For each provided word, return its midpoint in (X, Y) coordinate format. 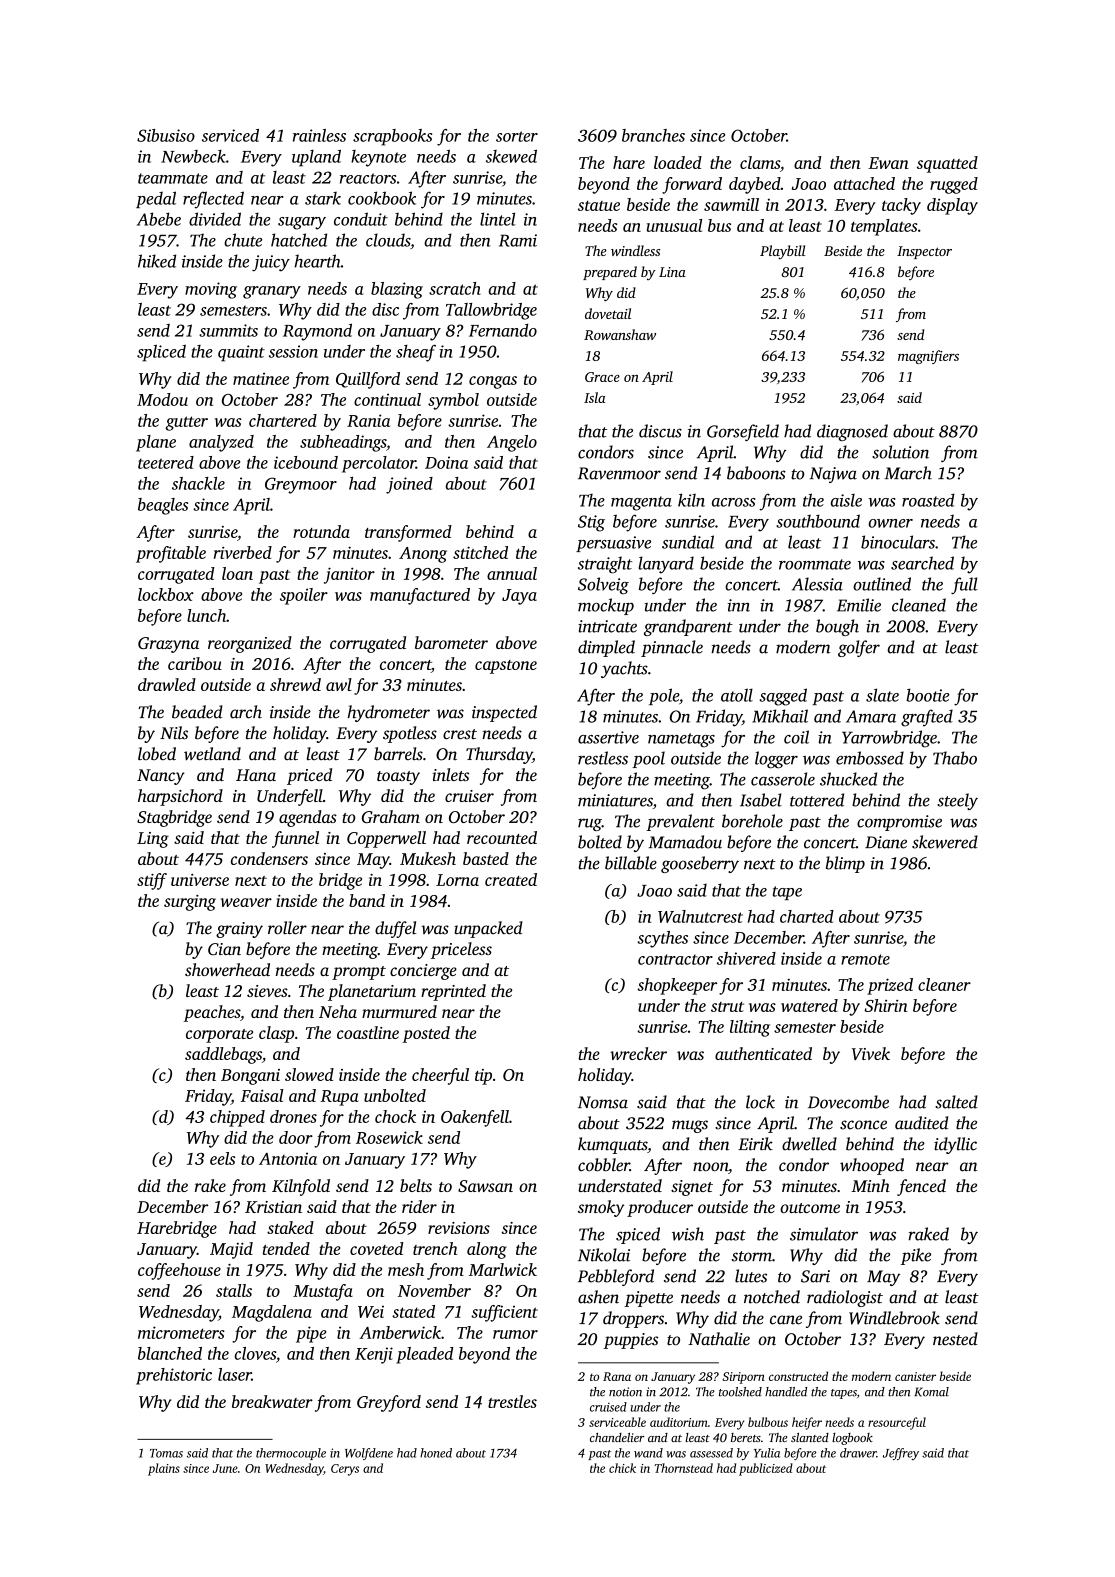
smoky (601, 1208)
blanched (170, 1353)
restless (603, 758)
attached (864, 183)
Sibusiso (166, 135)
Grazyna (168, 645)
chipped (237, 1118)
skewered (945, 842)
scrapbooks (392, 137)
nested (955, 1339)
